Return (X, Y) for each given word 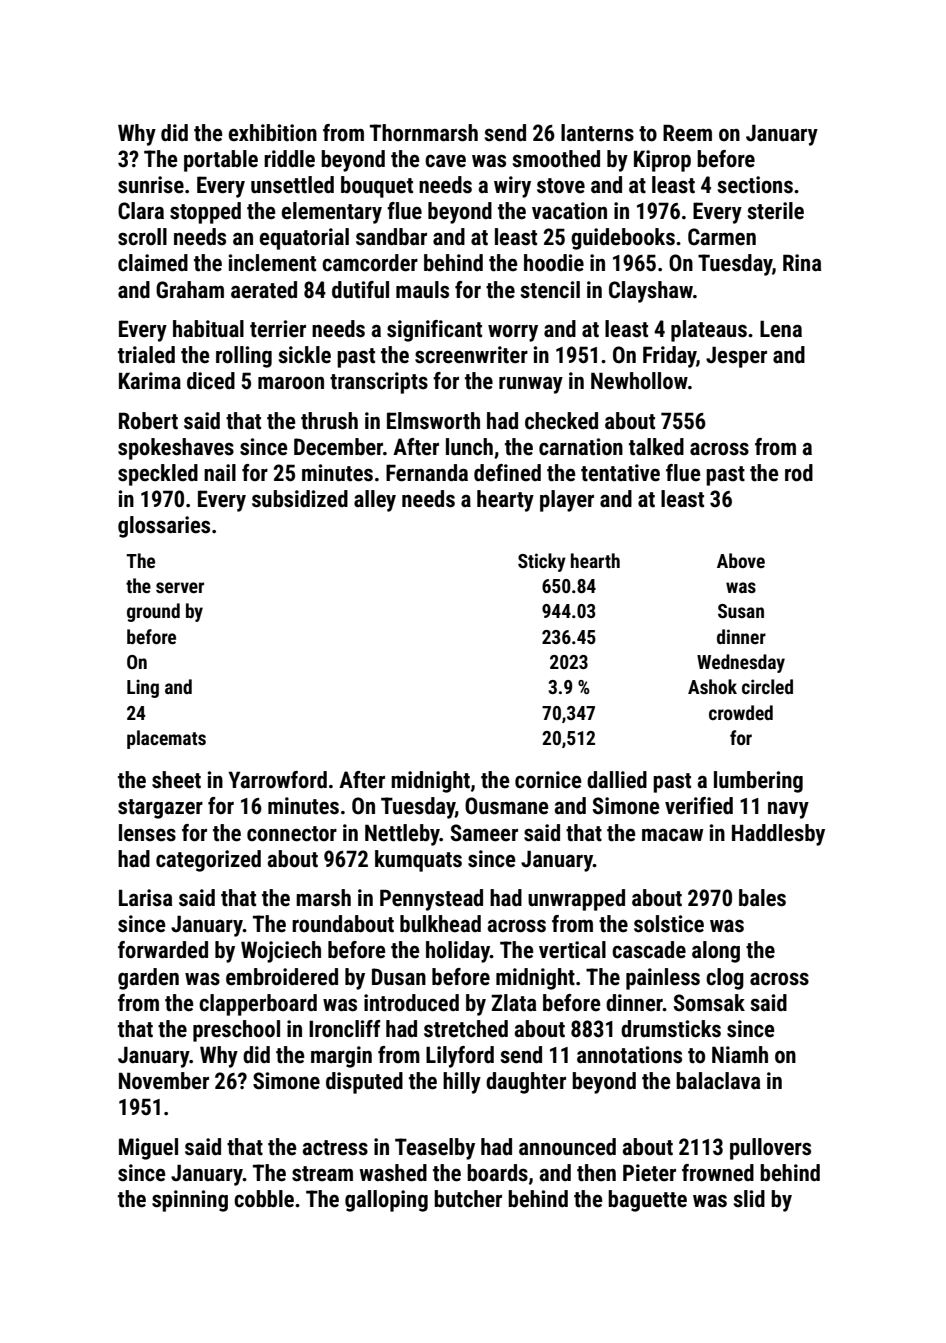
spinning (190, 1201)
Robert (148, 421)
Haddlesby (778, 835)
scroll (142, 237)
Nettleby (402, 835)
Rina (802, 263)
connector (292, 834)
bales (762, 898)
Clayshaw (651, 292)
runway (531, 385)
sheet (176, 780)
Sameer (484, 833)
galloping (386, 1201)
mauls (422, 290)
